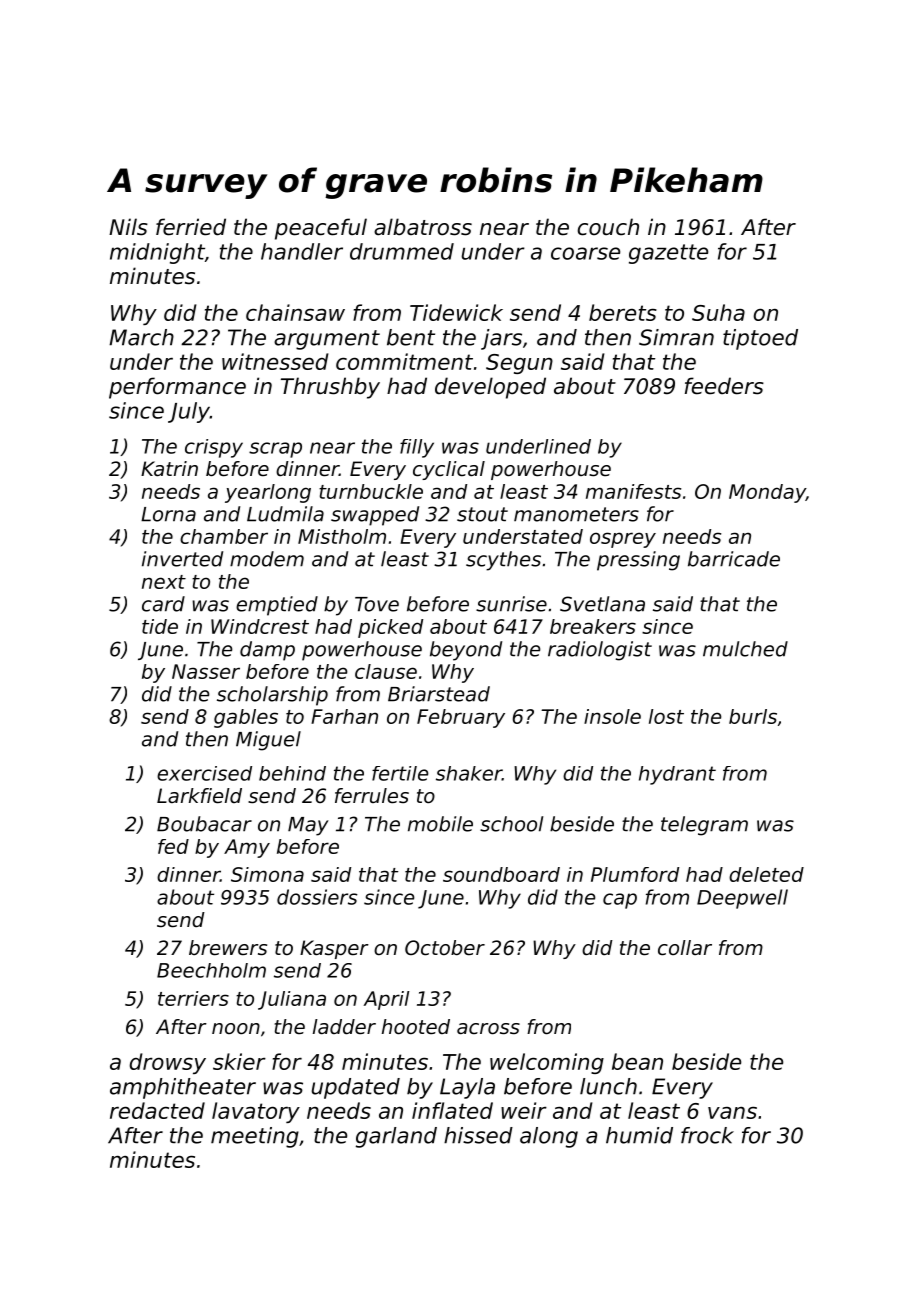 The height and width of the screenshot is (1311, 924). Describe the element at coordinates (396, 1137) in the screenshot. I see `garland` at that location.
